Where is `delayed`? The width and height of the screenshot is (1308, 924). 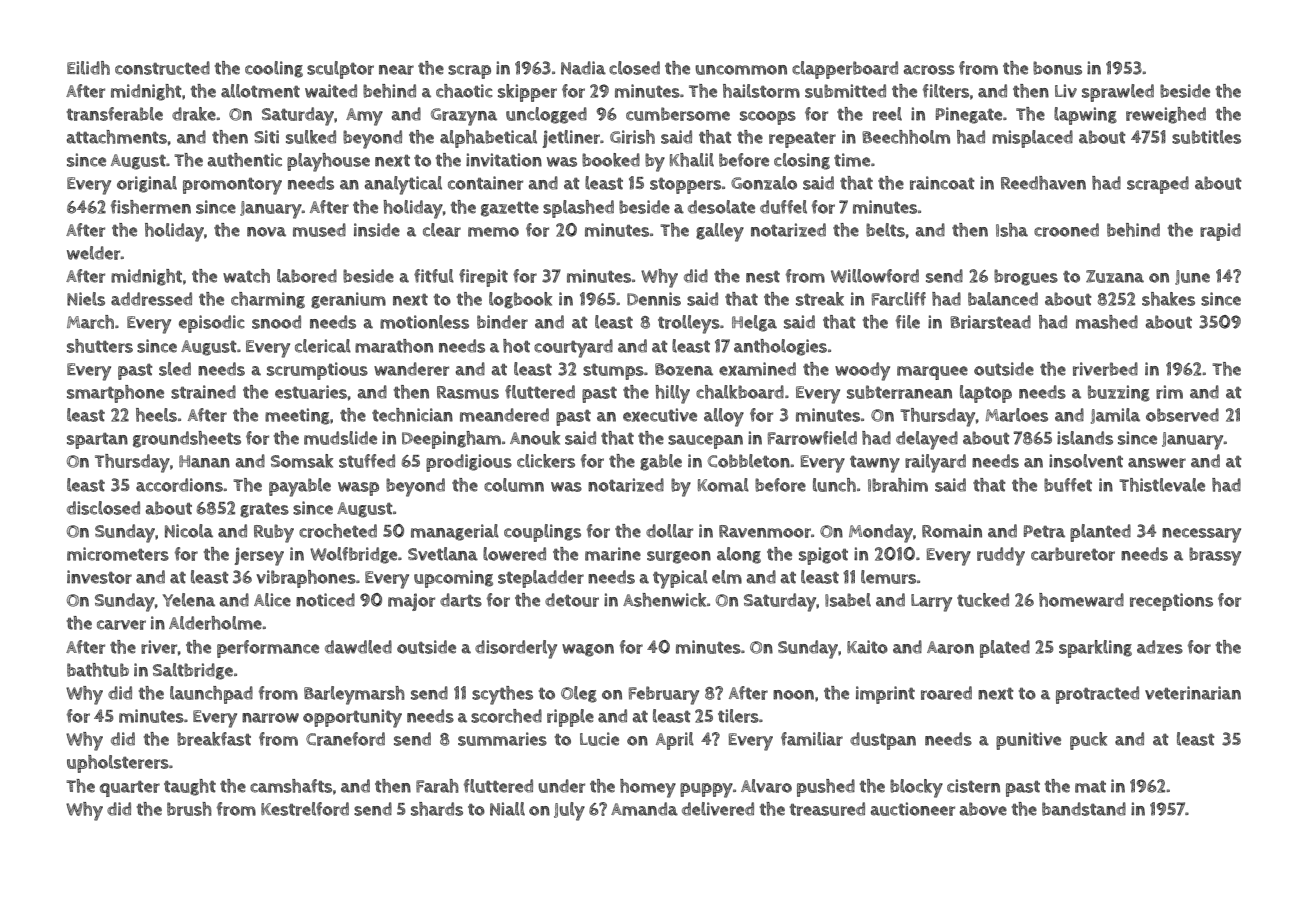 delayed is located at coordinates (927, 440).
